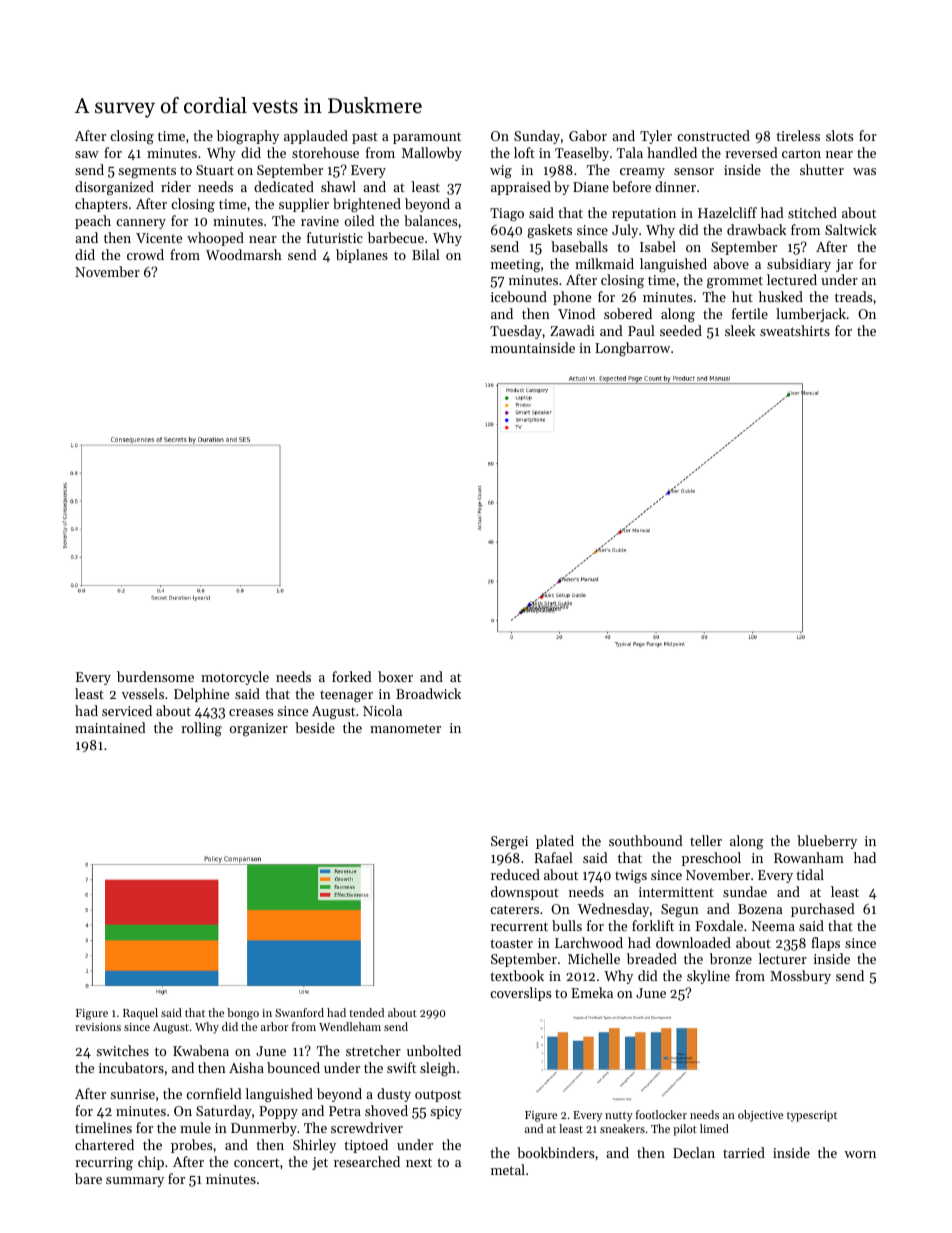 The height and width of the image is (1233, 952). Describe the element at coordinates (395, 676) in the image. I see `boxer` at that location.
